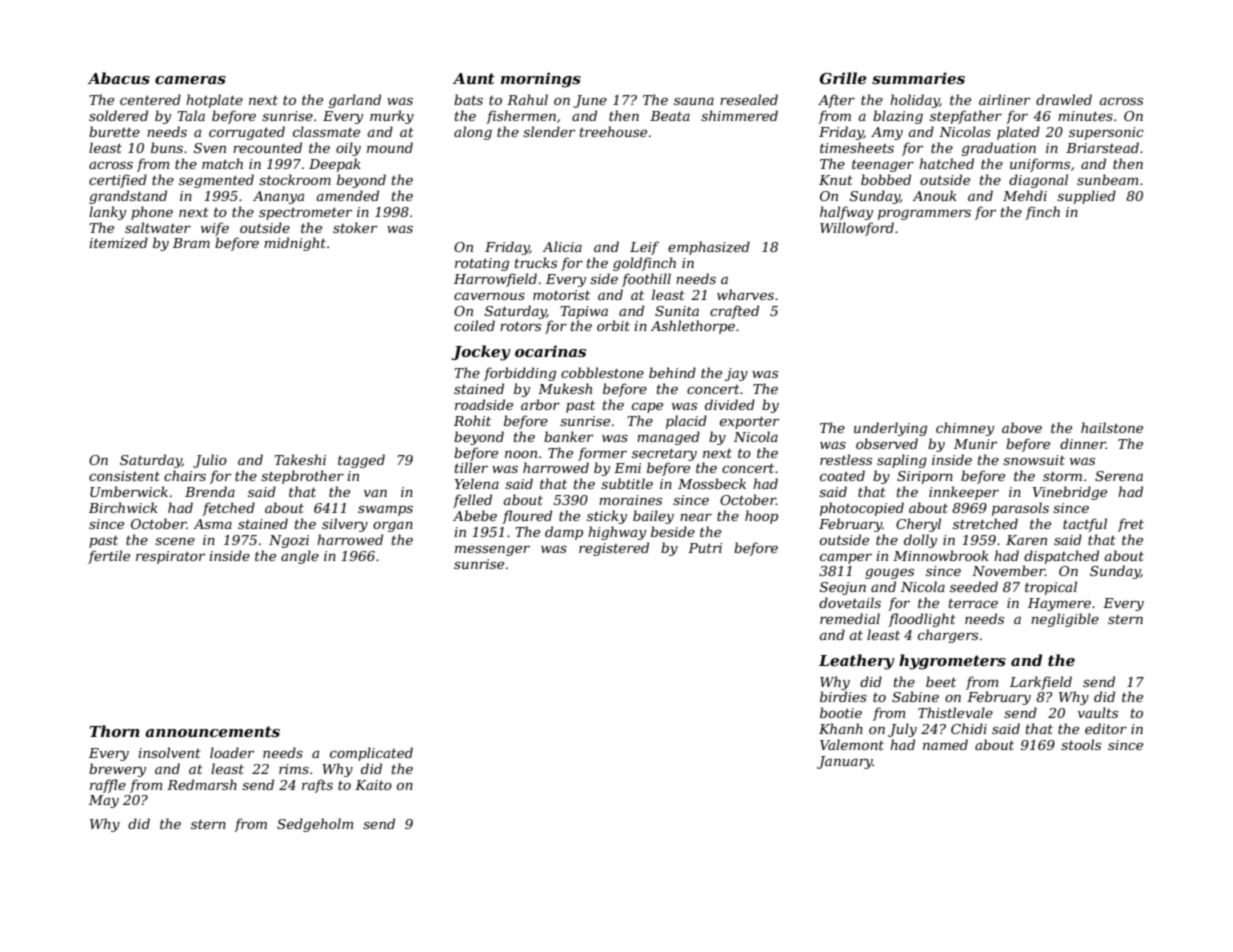 The image size is (1233, 952). I want to click on Redmarsh, so click(202, 784).
